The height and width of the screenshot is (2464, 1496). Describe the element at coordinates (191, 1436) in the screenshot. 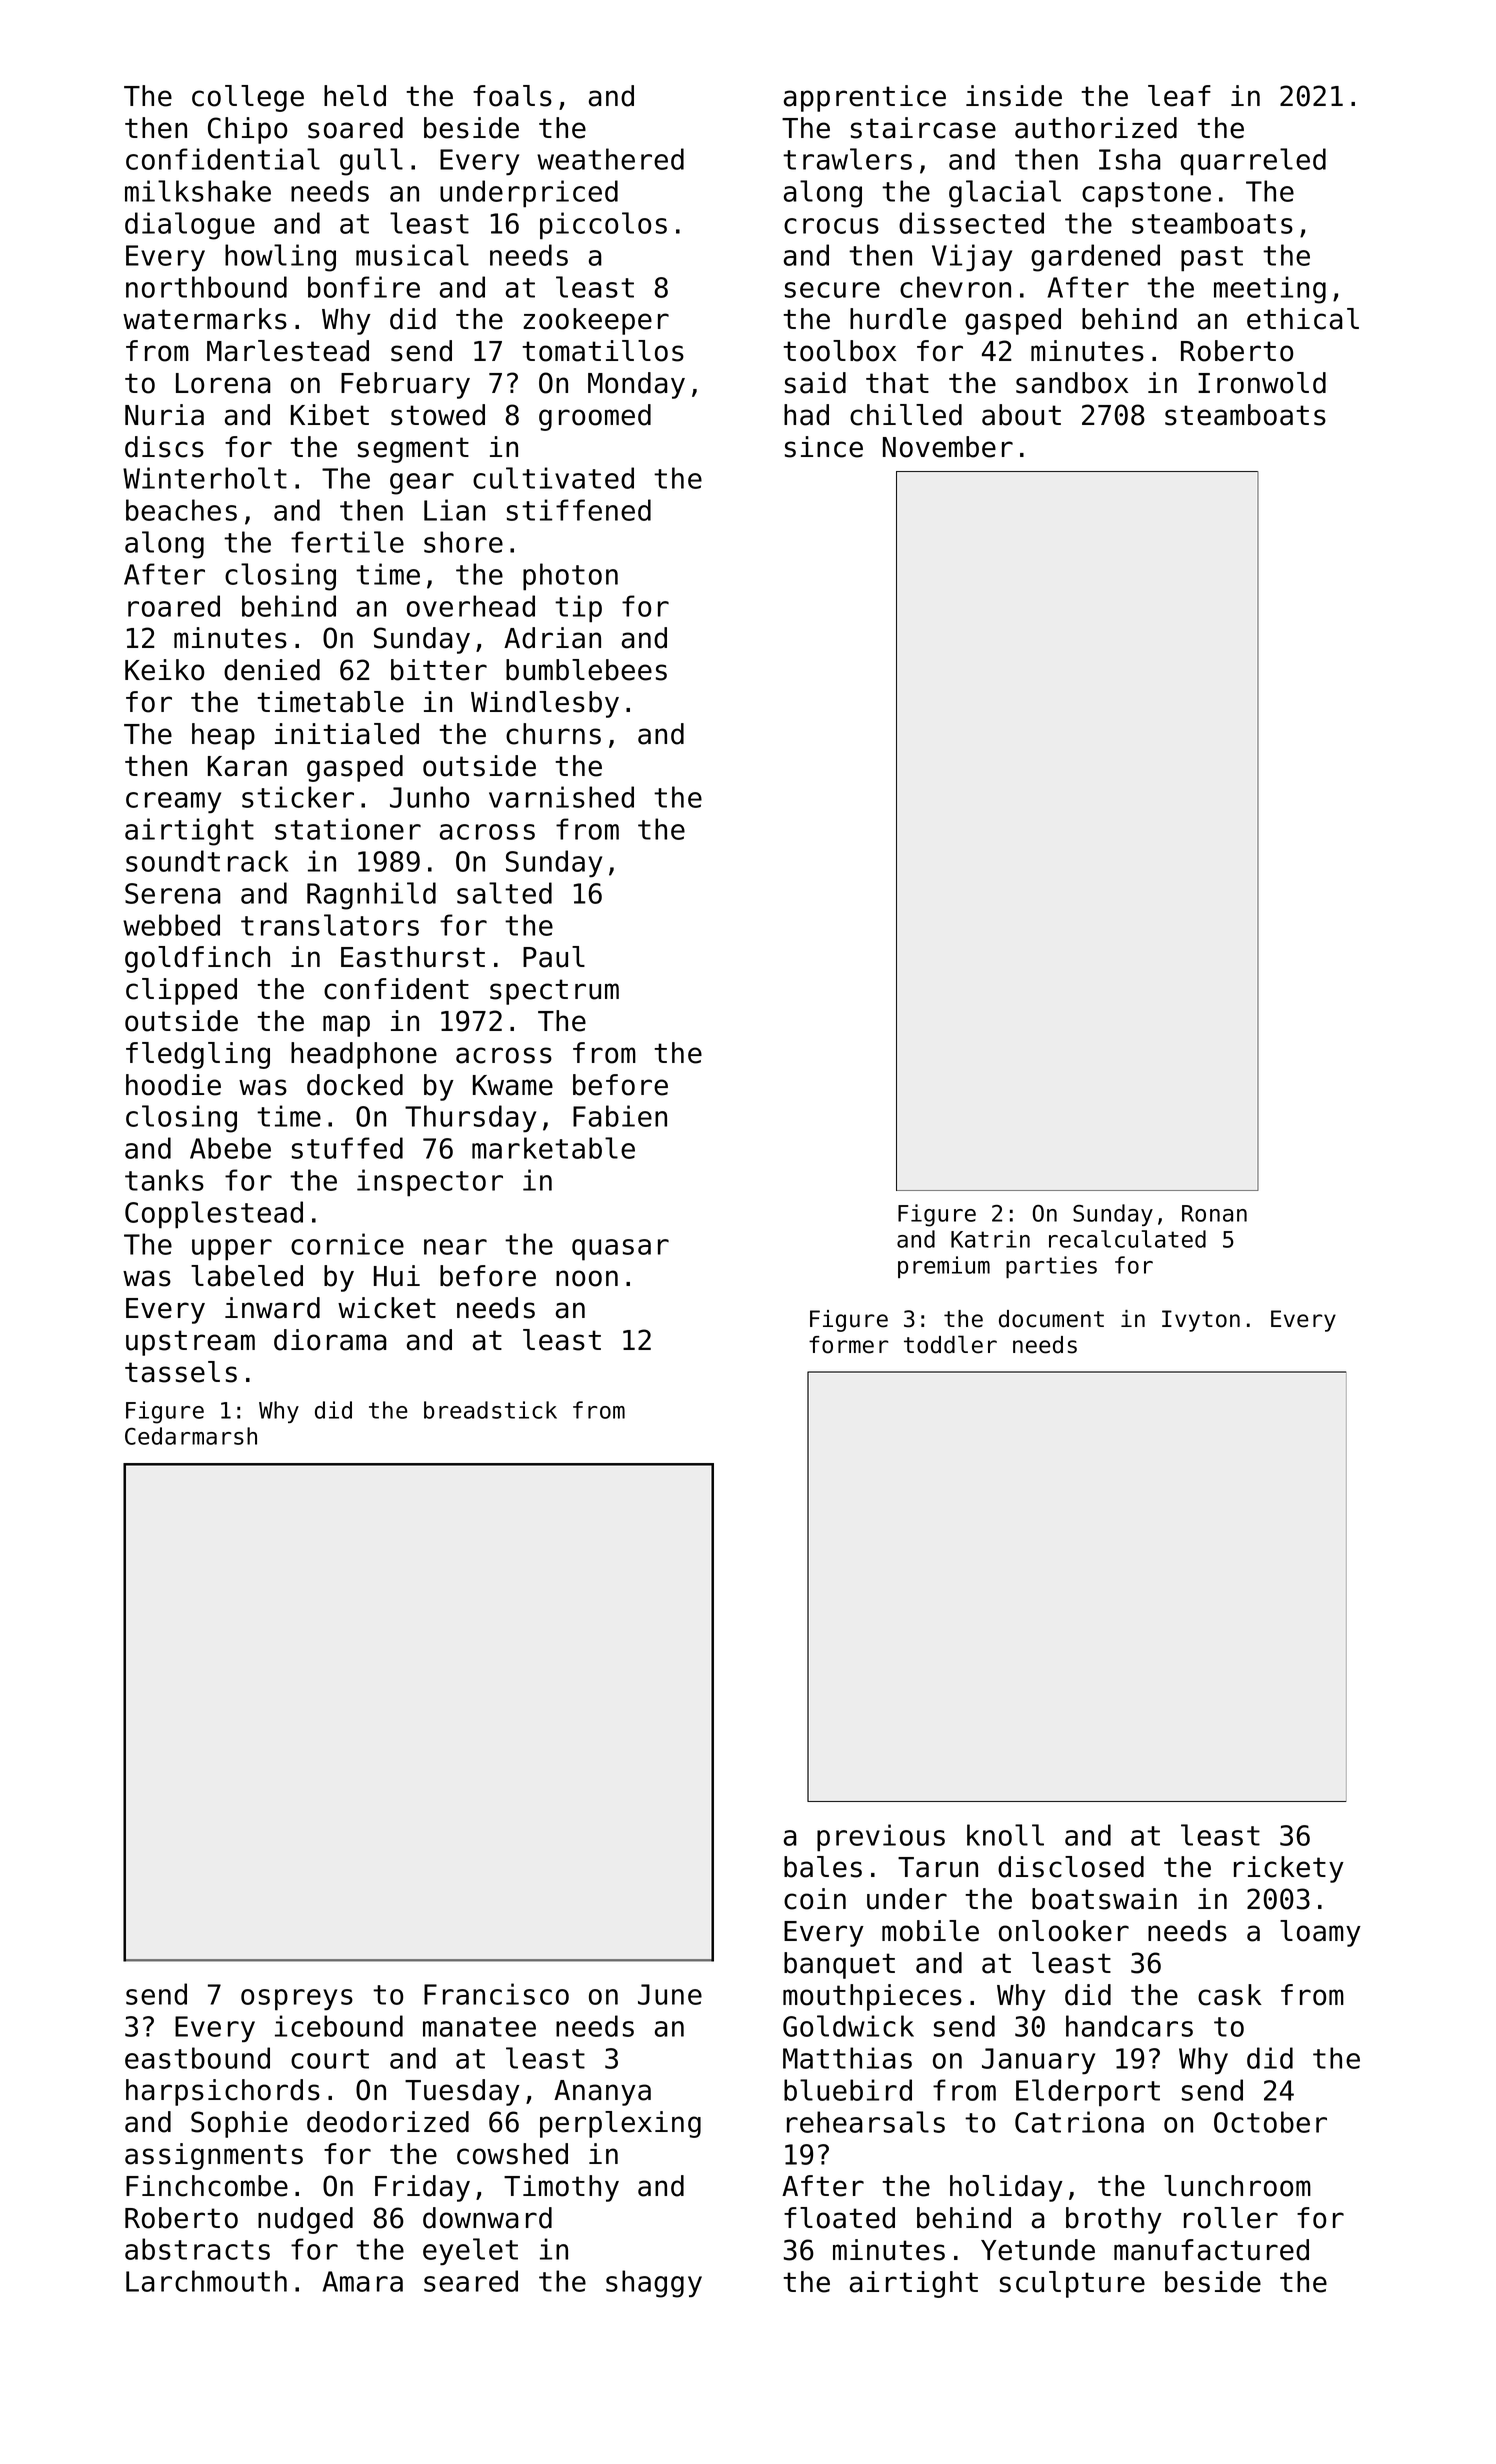

I see `Cedarmarsh` at that location.
